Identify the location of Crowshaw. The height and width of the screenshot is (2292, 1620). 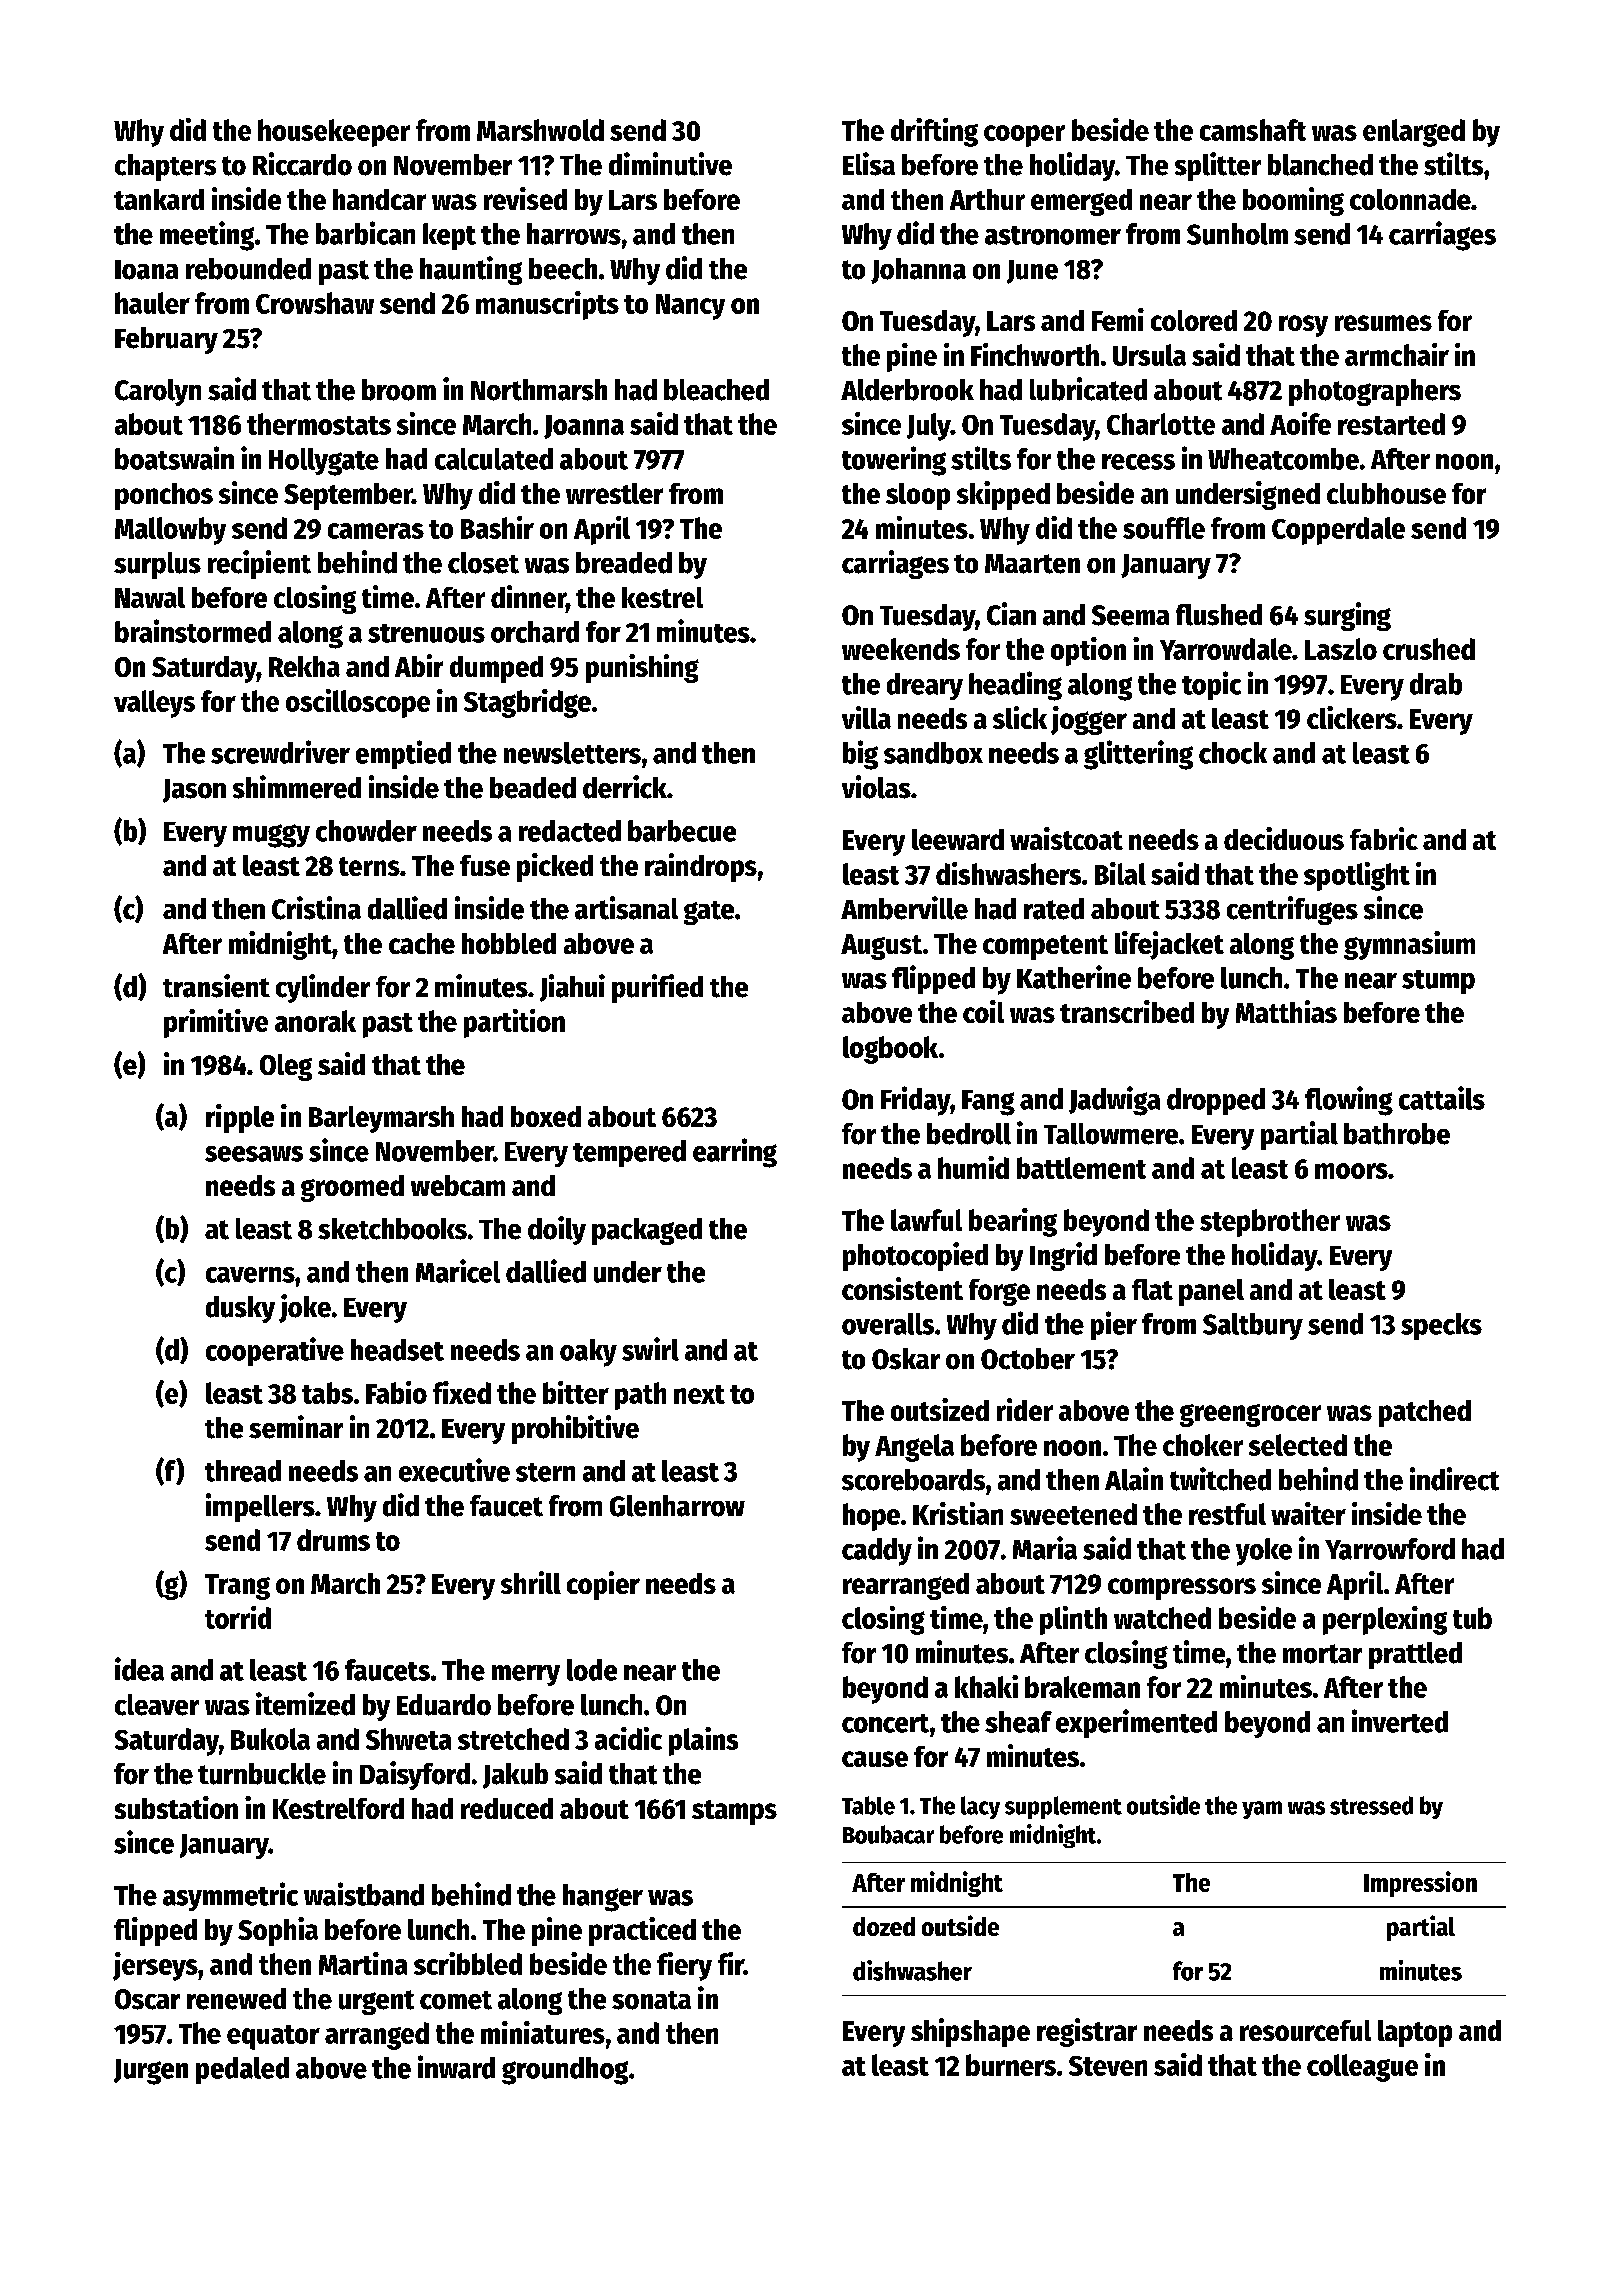
(315, 303).
